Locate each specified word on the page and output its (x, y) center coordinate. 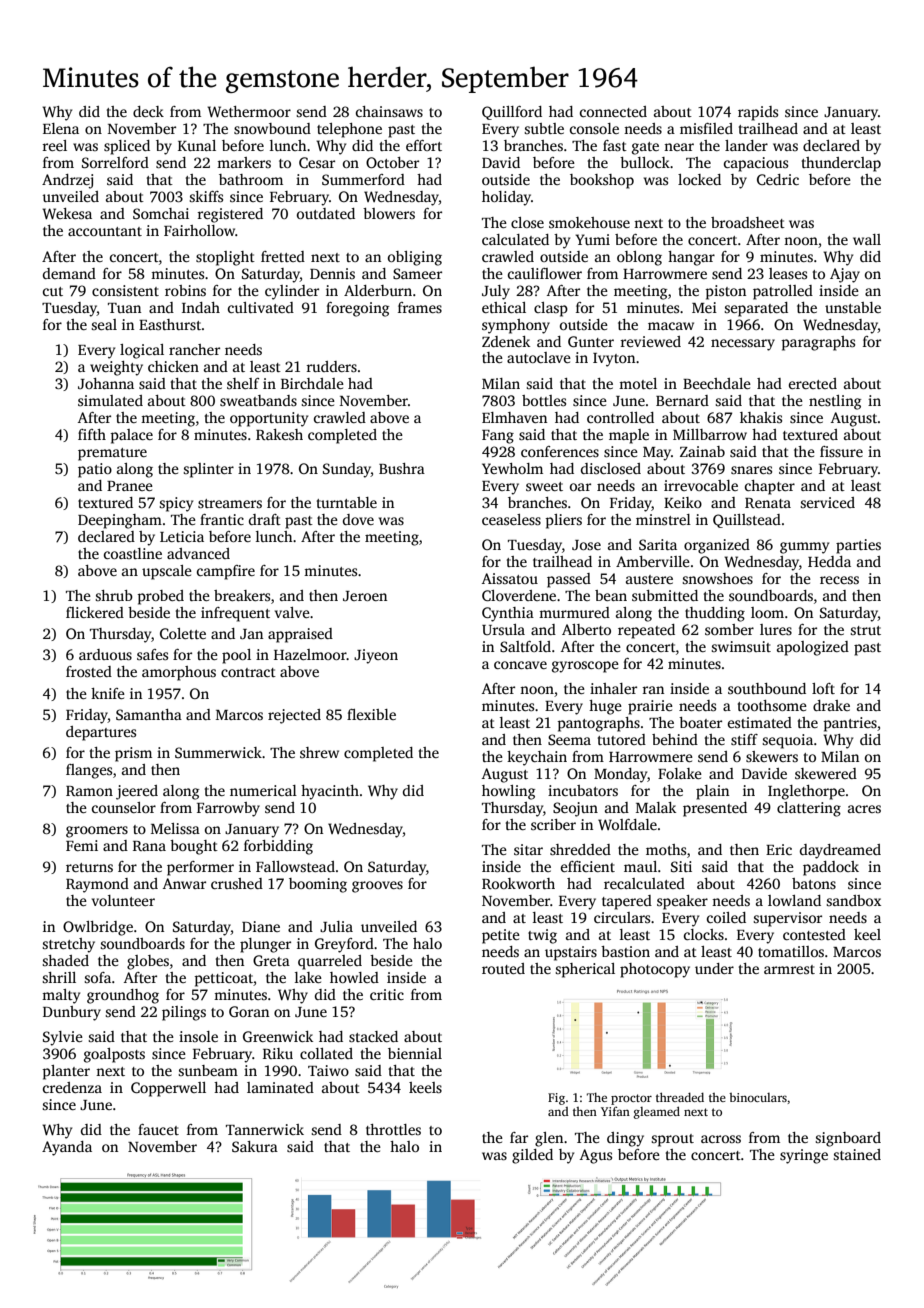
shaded (65, 960)
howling (508, 792)
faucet (158, 1129)
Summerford (363, 179)
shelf (243, 383)
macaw (671, 326)
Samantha (149, 714)
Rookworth (518, 883)
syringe (804, 1156)
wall (867, 239)
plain (712, 792)
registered (230, 215)
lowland (794, 900)
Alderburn (378, 290)
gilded (532, 1156)
